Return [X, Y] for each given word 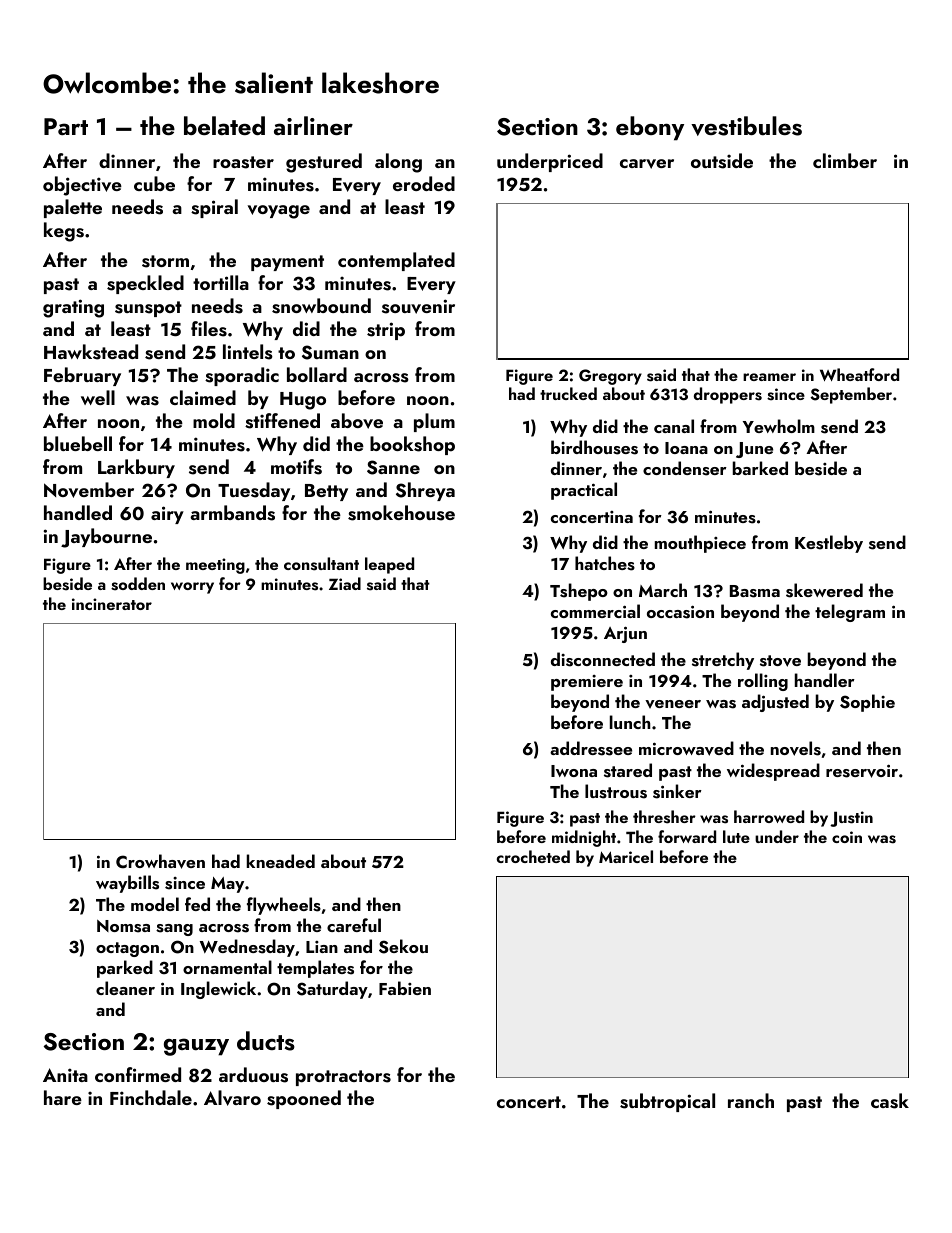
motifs [296, 467]
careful [354, 925]
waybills [127, 884]
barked [760, 468]
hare [63, 1097]
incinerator [112, 604]
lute [736, 836]
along [398, 163]
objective [82, 186]
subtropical [667, 1102]
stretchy [723, 661]
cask [890, 1101]
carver [647, 164]
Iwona [574, 771]
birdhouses [594, 447]
